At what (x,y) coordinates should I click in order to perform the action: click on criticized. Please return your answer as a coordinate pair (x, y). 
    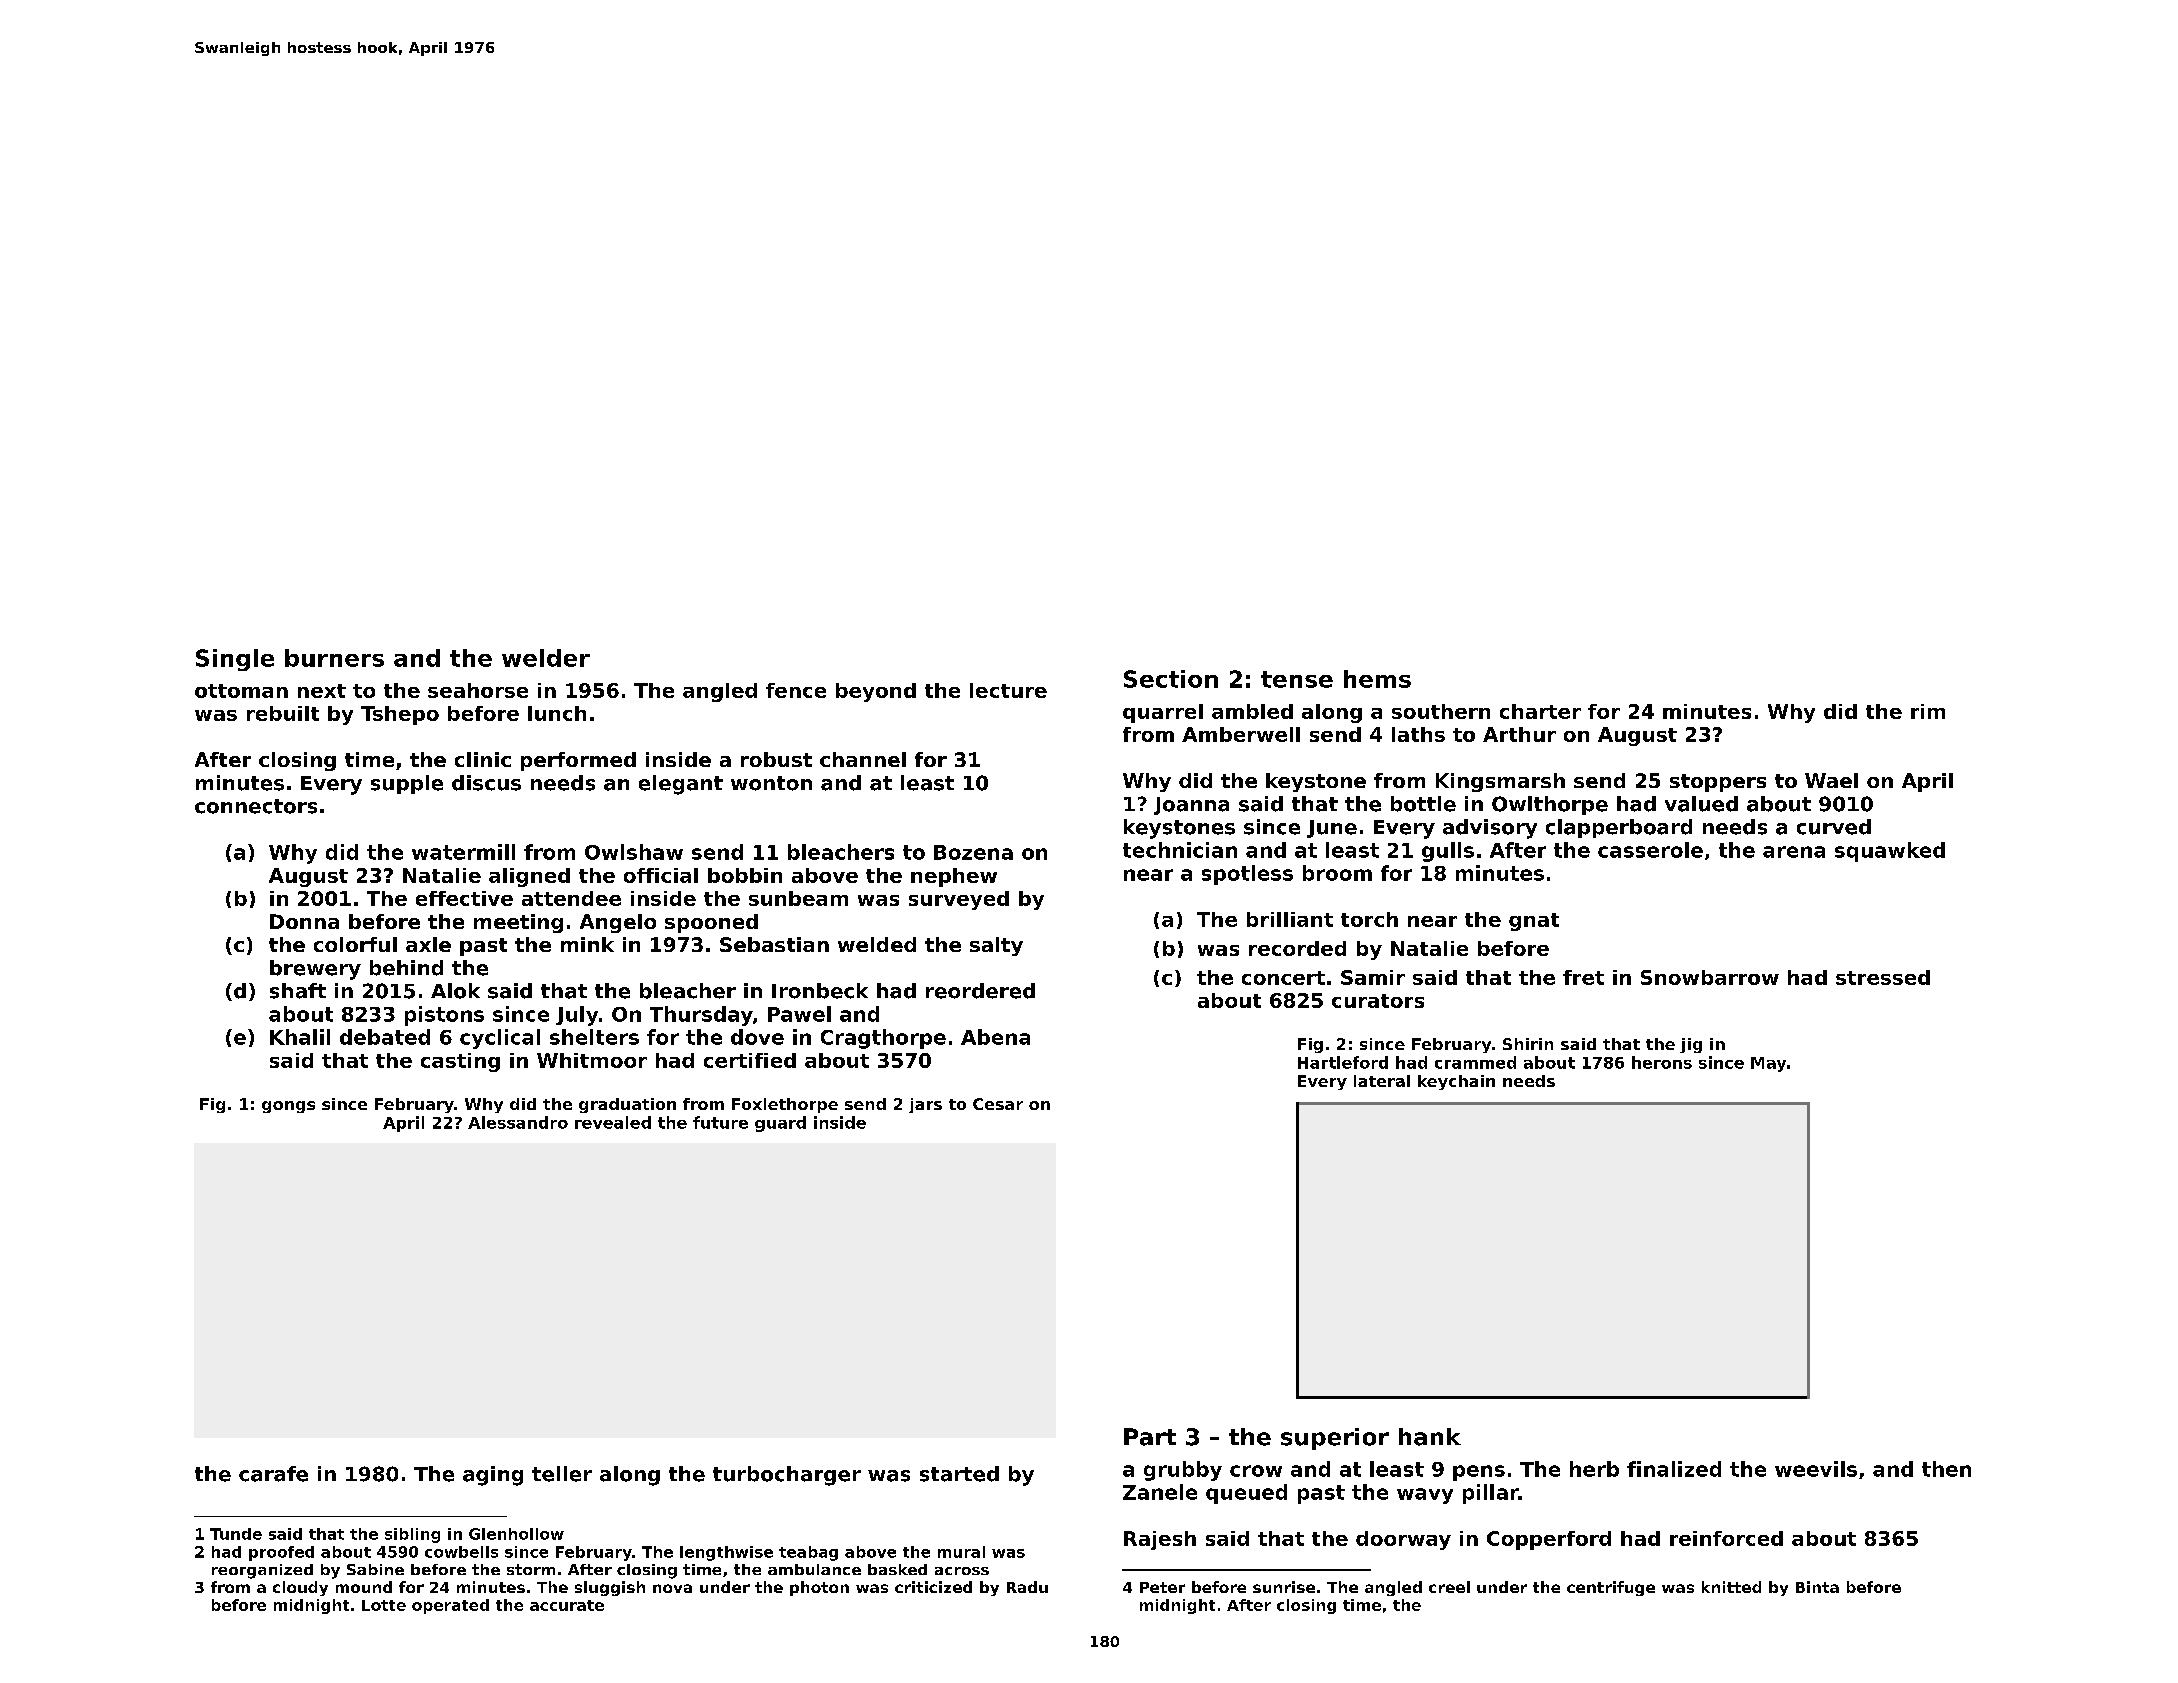
    Looking at the image, I should click on (933, 1587).
